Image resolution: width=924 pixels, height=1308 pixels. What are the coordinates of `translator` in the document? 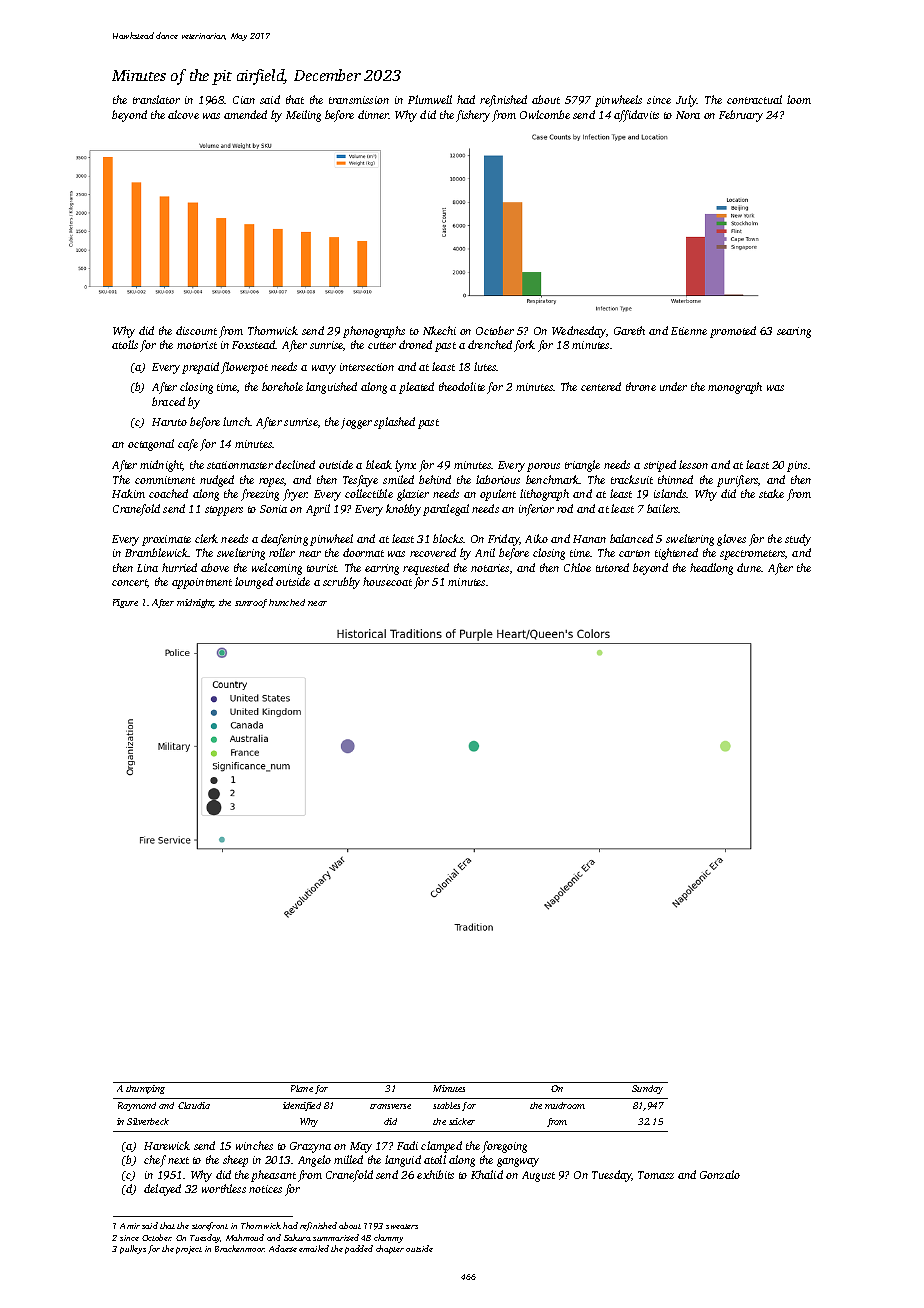 It's located at (156, 99).
